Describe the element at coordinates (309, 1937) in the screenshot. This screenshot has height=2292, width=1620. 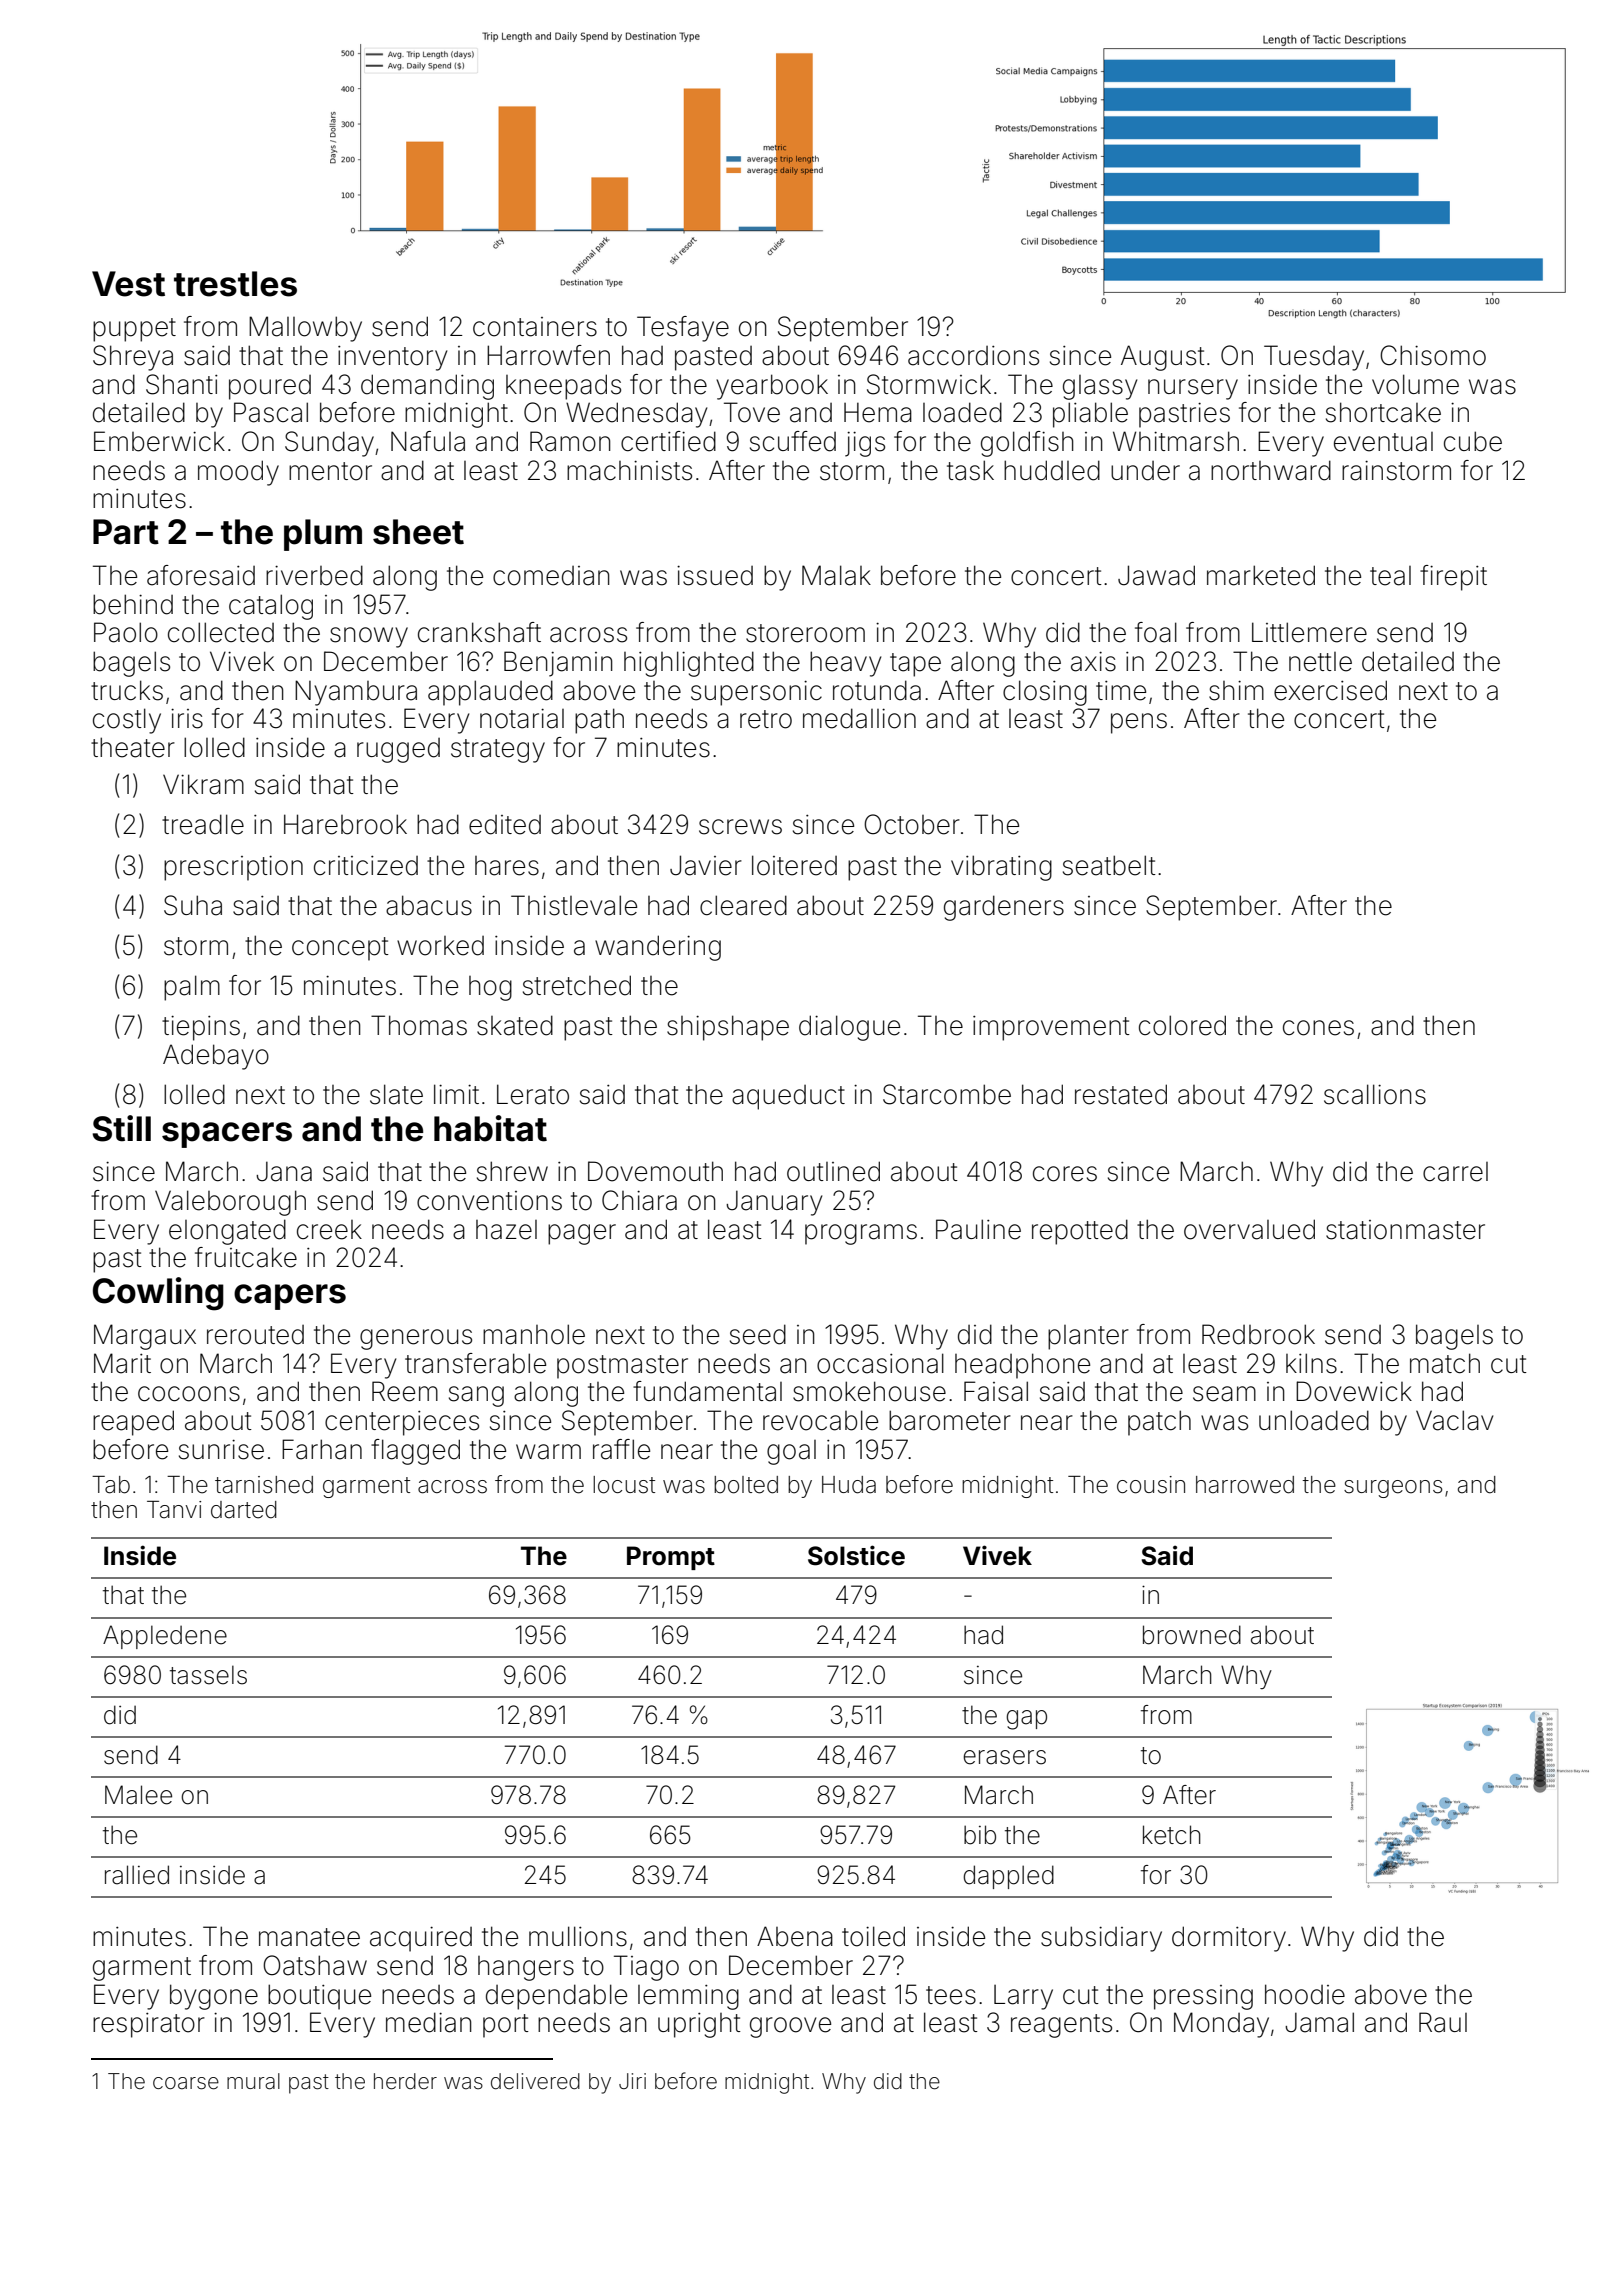
I see `manatee` at that location.
